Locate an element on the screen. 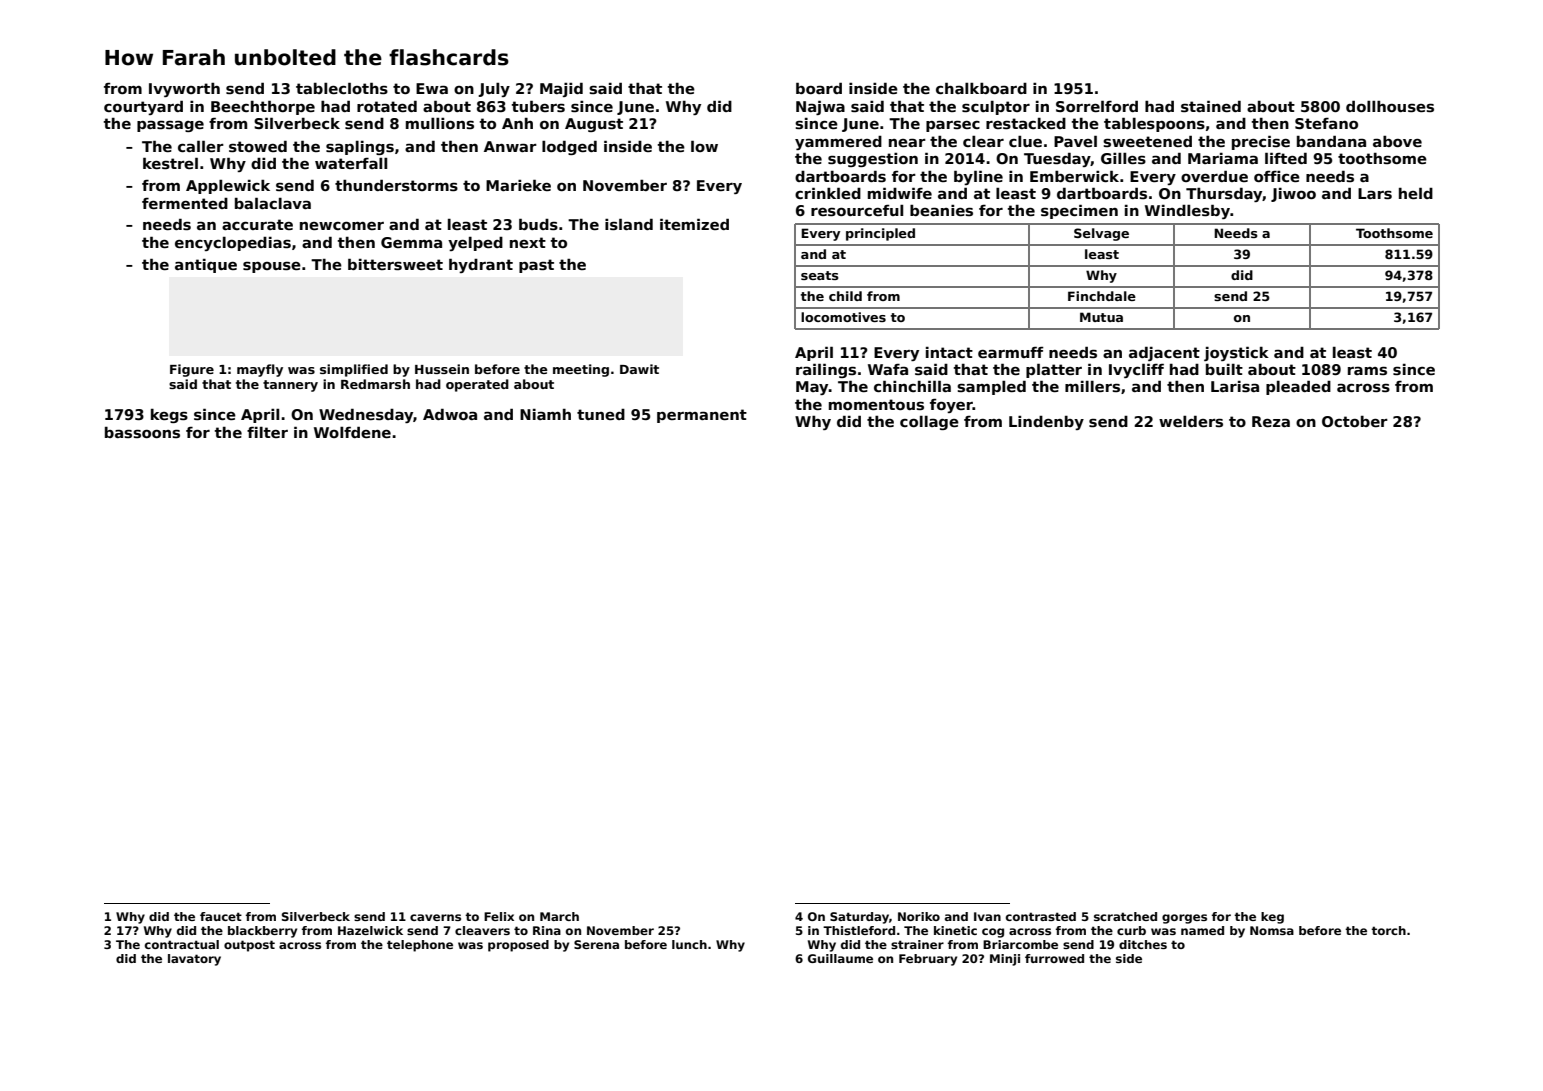 This screenshot has width=1543, height=1091. welders is located at coordinates (1191, 421).
